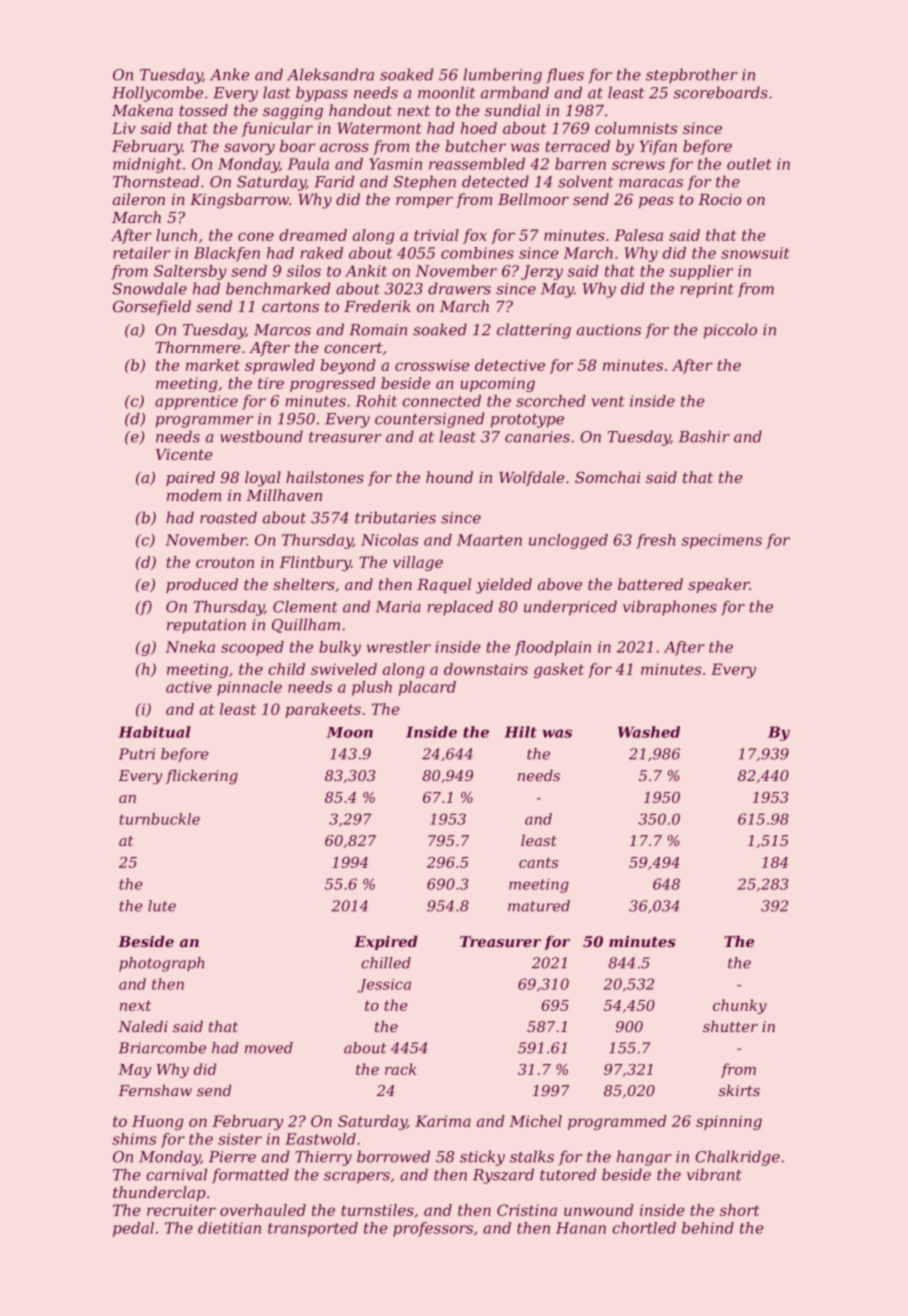 Image resolution: width=908 pixels, height=1316 pixels. What do you see at coordinates (740, 1006) in the image?
I see `chunky` at bounding box center [740, 1006].
